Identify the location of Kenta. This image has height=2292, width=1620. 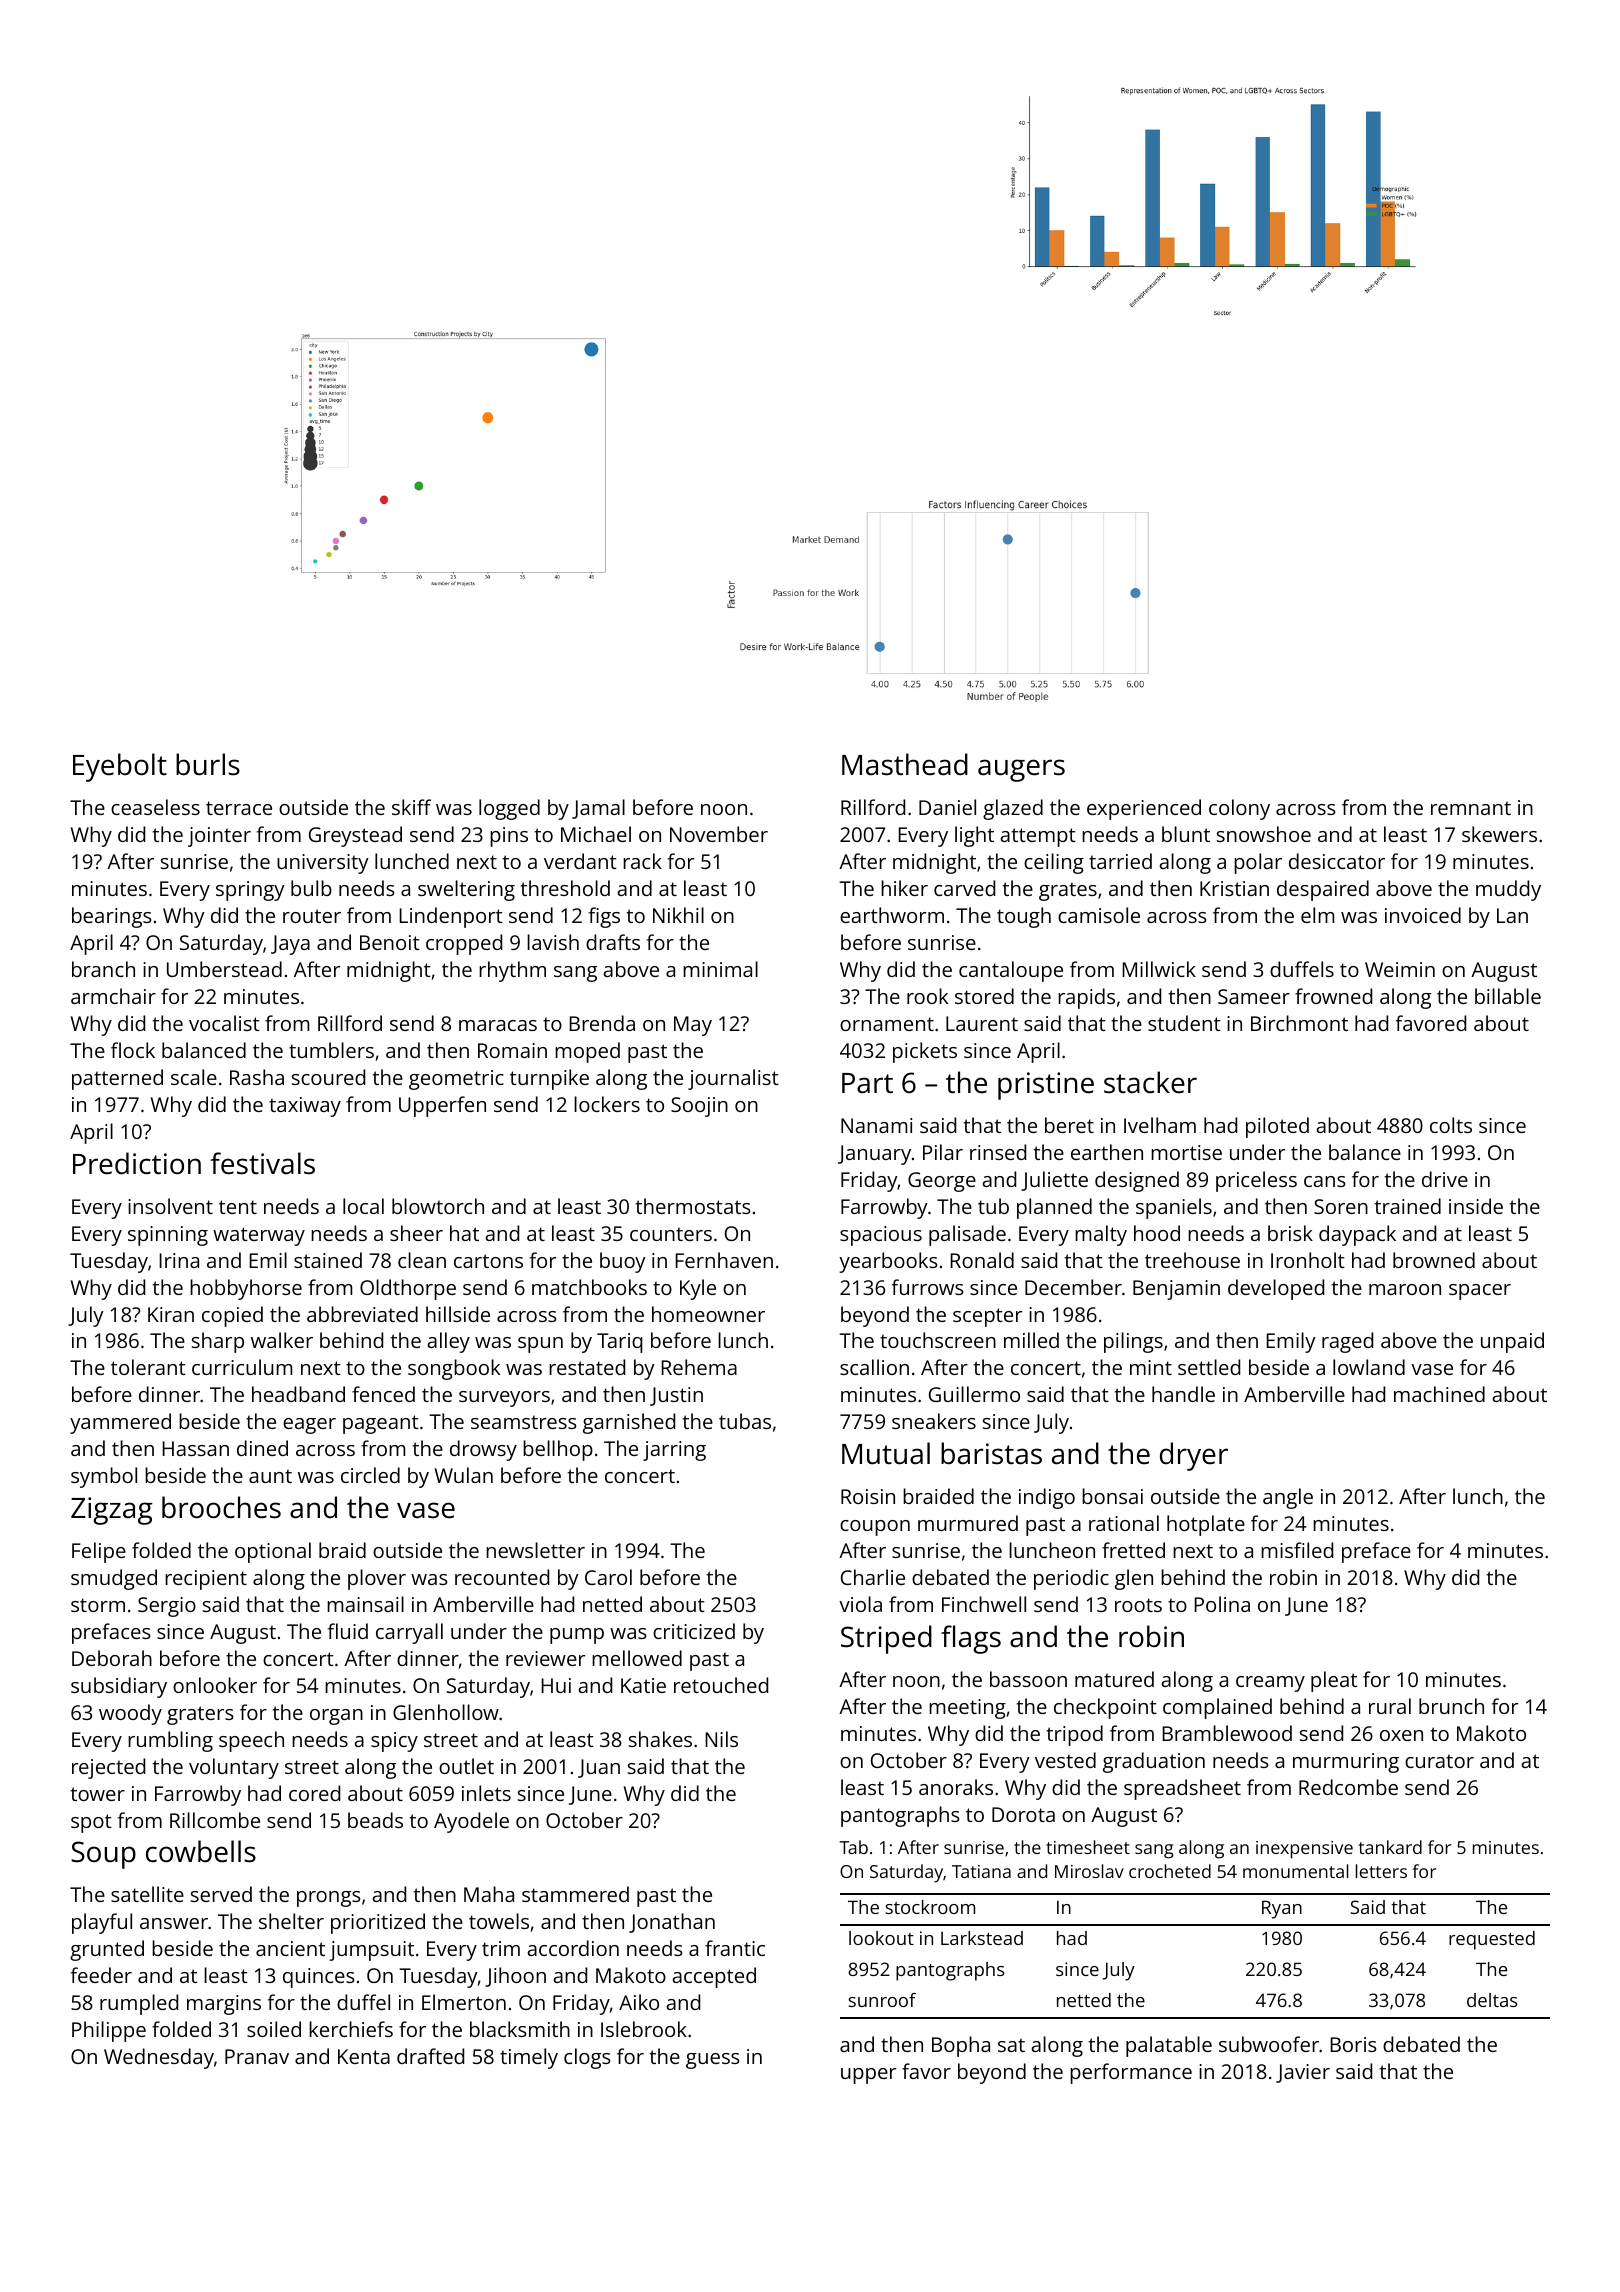
(364, 2056).
